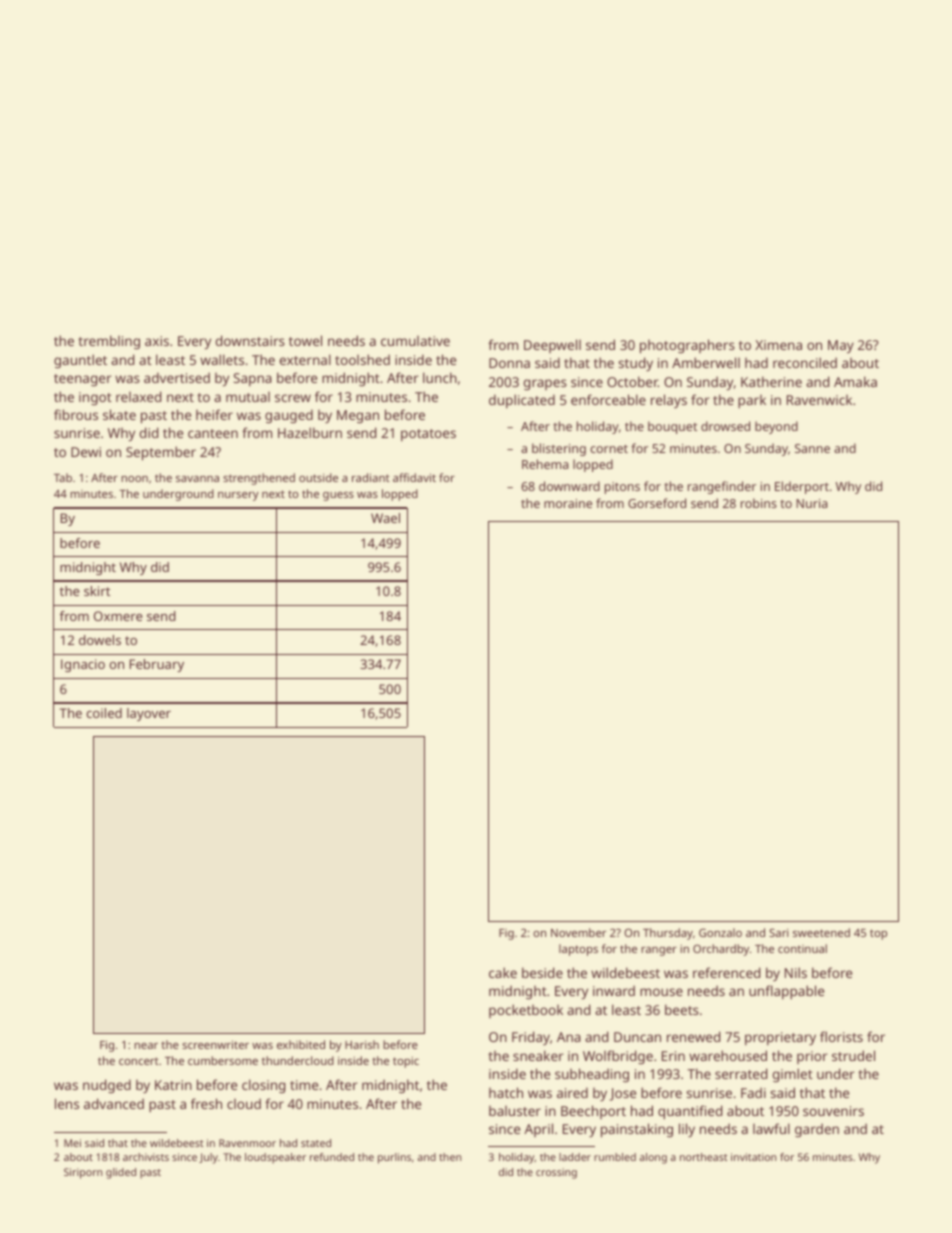  What do you see at coordinates (104, 713) in the document?
I see `coiled` at bounding box center [104, 713].
